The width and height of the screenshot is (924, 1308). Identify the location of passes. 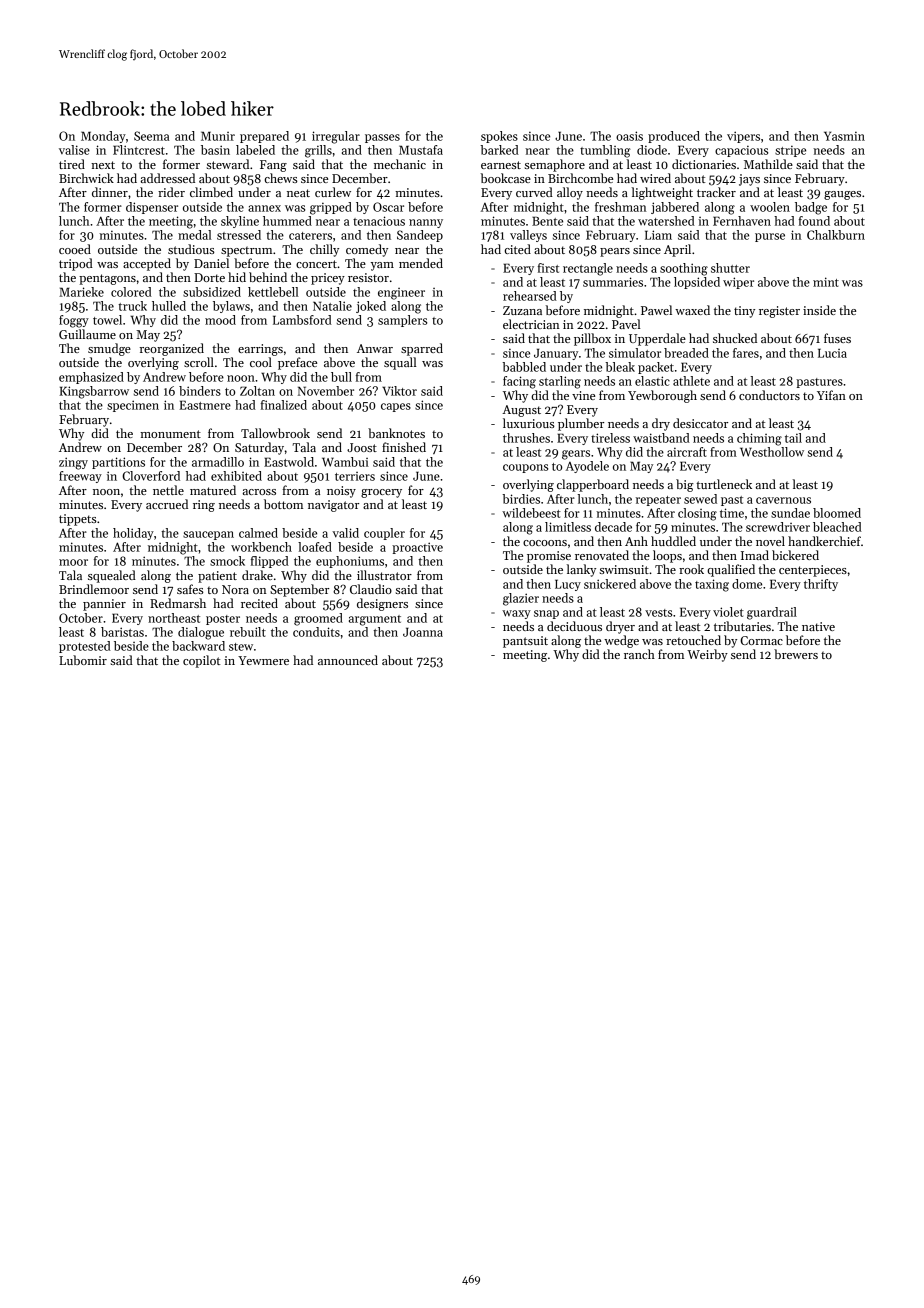
(382, 138).
